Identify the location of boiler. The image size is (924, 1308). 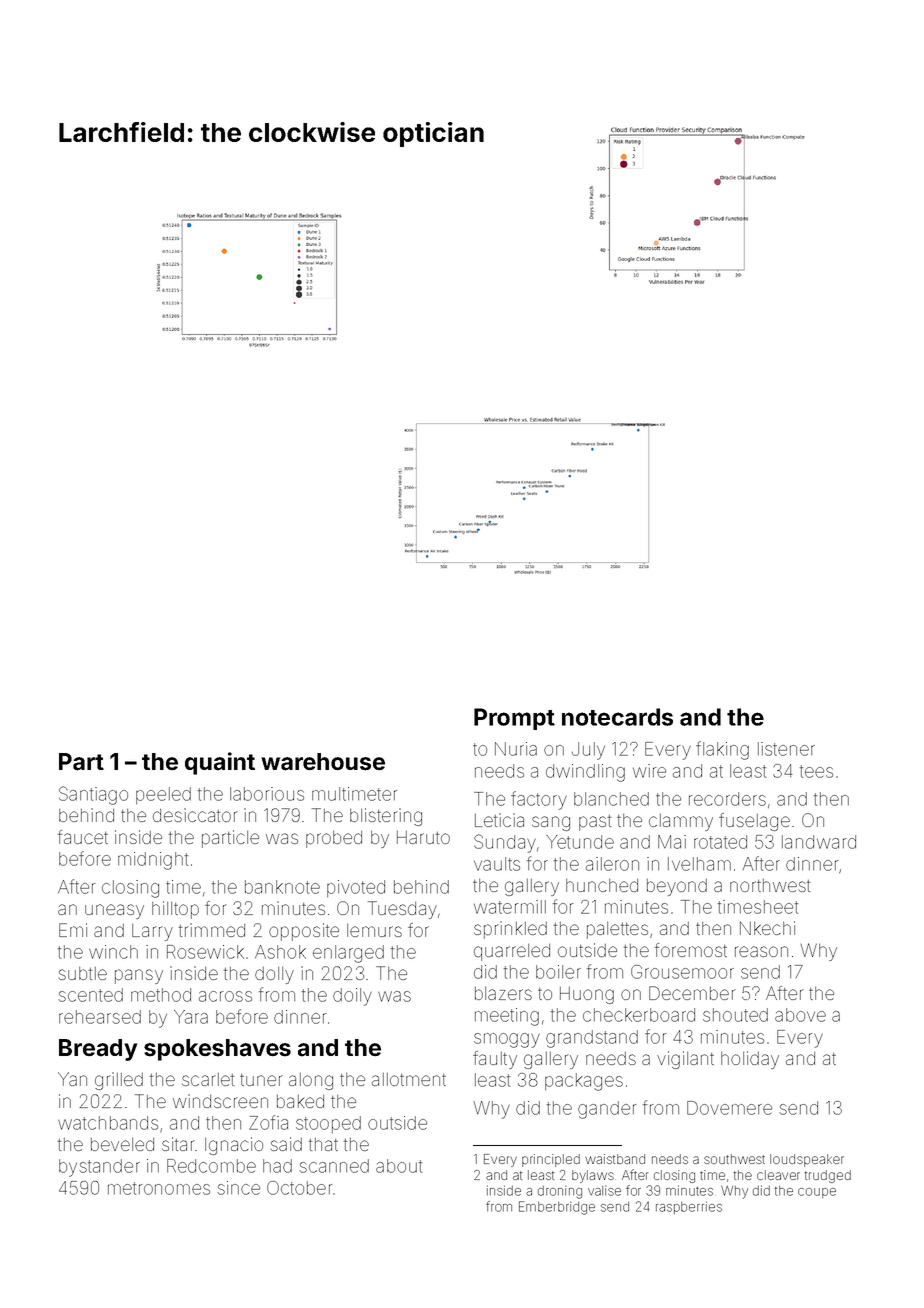
(558, 972).
